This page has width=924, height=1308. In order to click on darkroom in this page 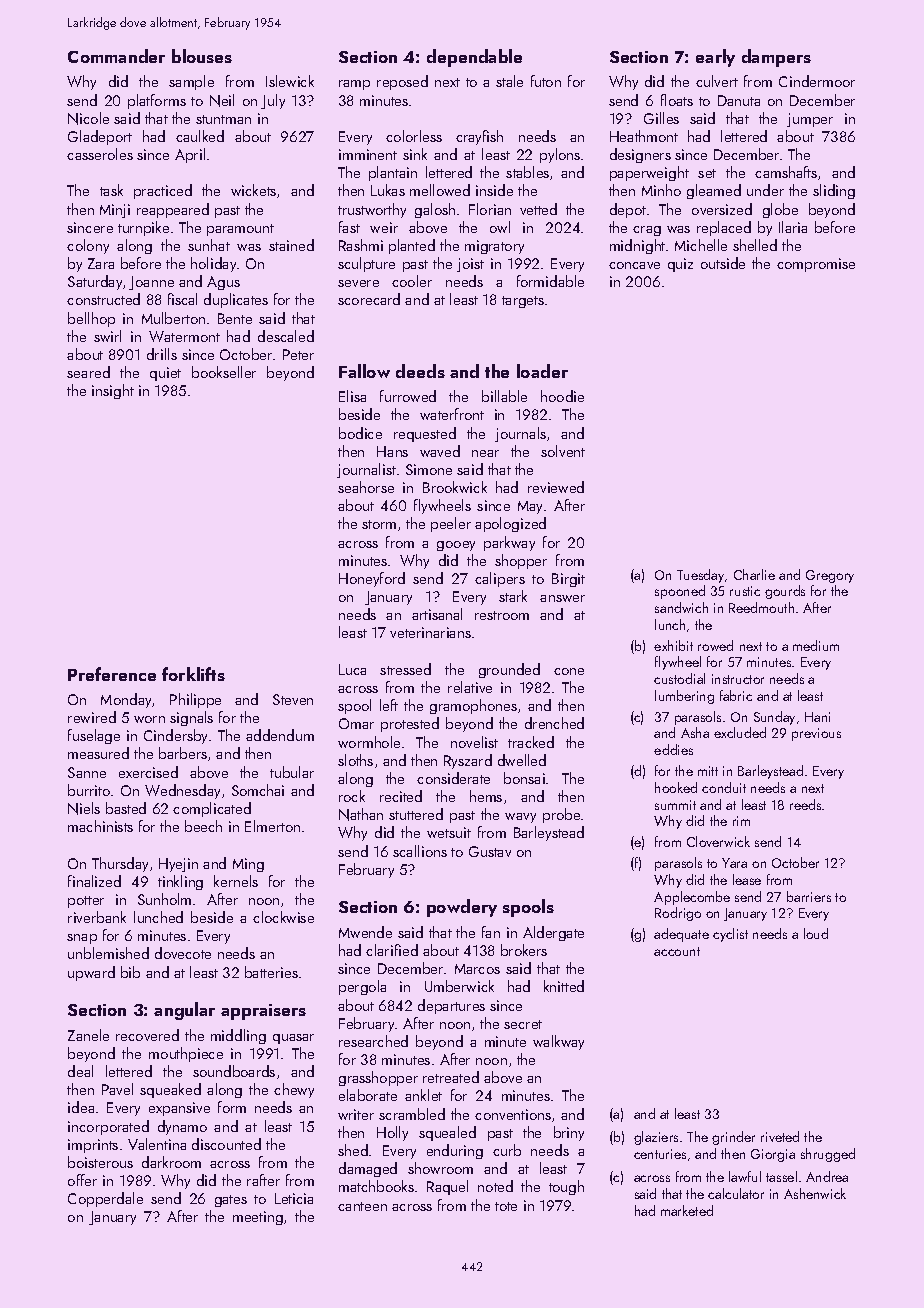, I will do `click(171, 1162)`.
